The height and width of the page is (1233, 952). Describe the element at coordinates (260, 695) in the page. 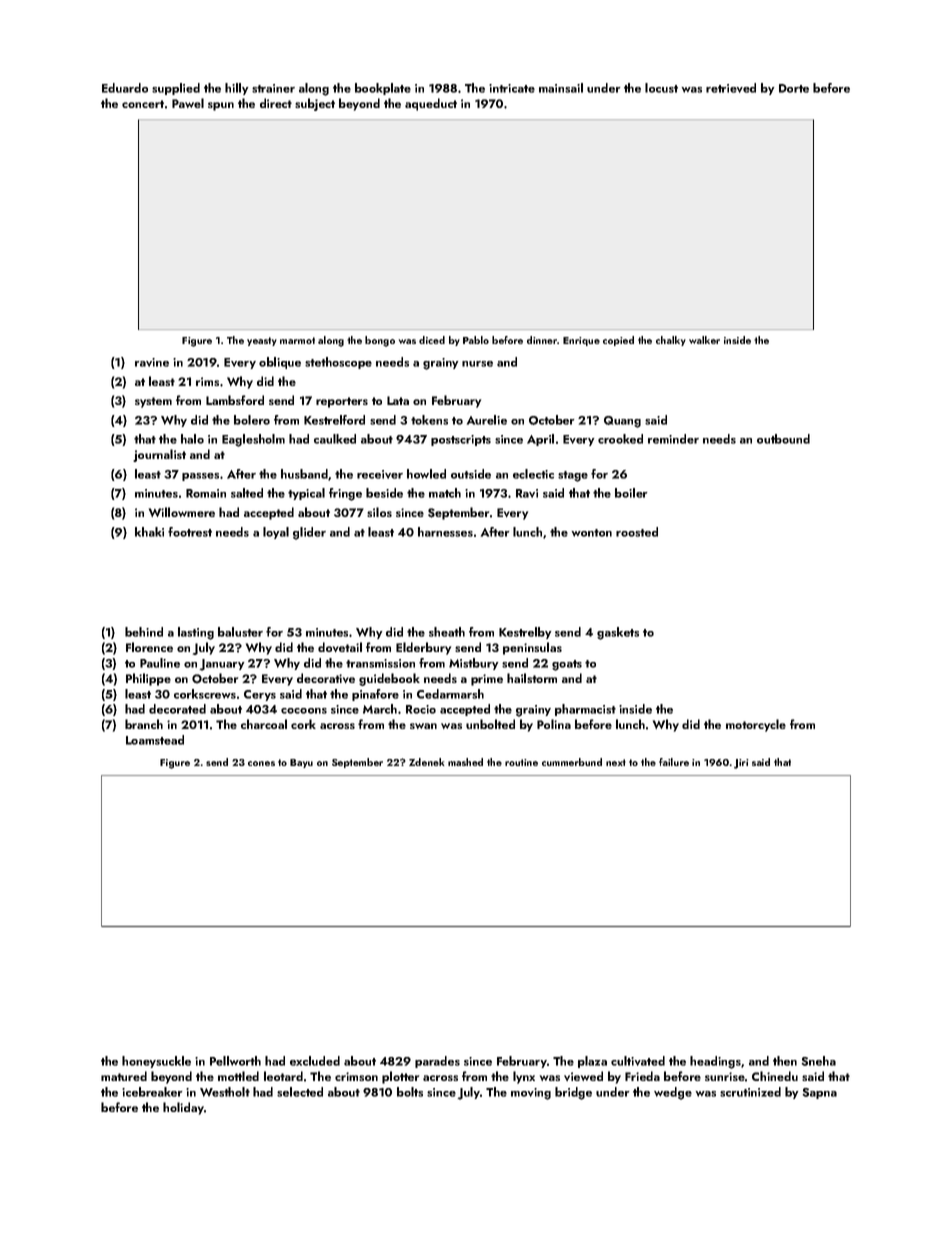

I see `Cerys` at that location.
